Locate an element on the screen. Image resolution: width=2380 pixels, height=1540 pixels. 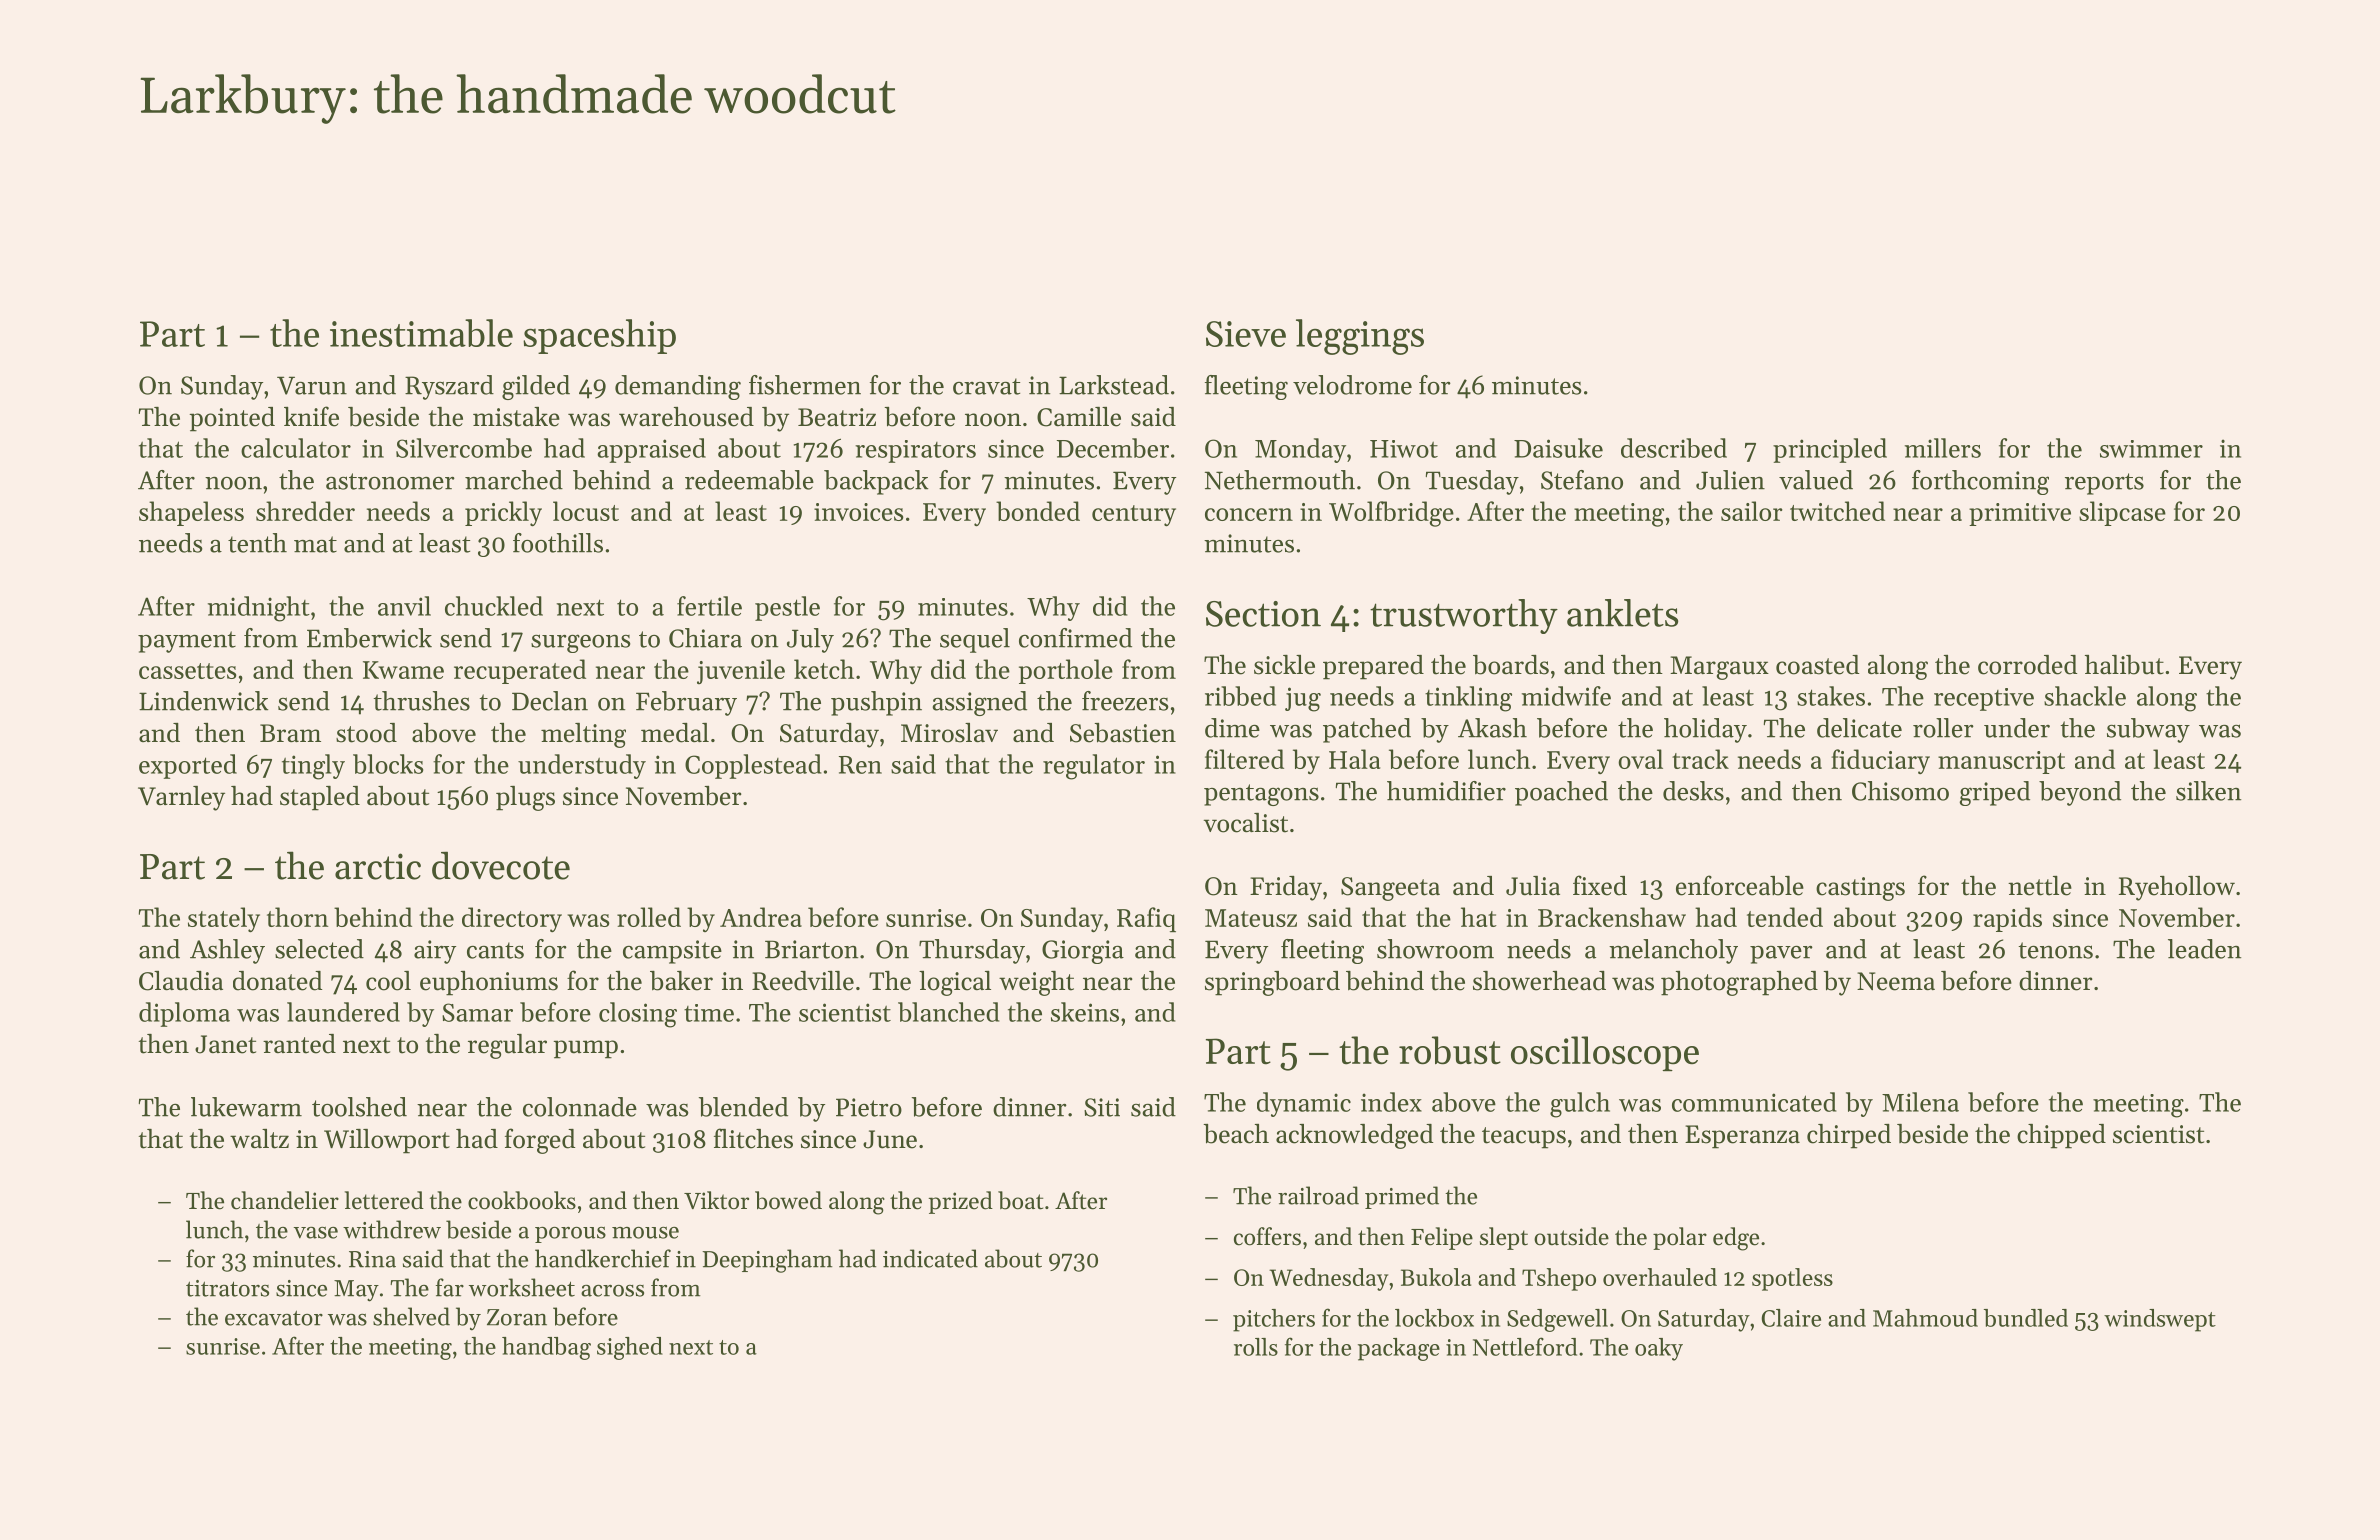
Wolfbridge is located at coordinates (1391, 514).
